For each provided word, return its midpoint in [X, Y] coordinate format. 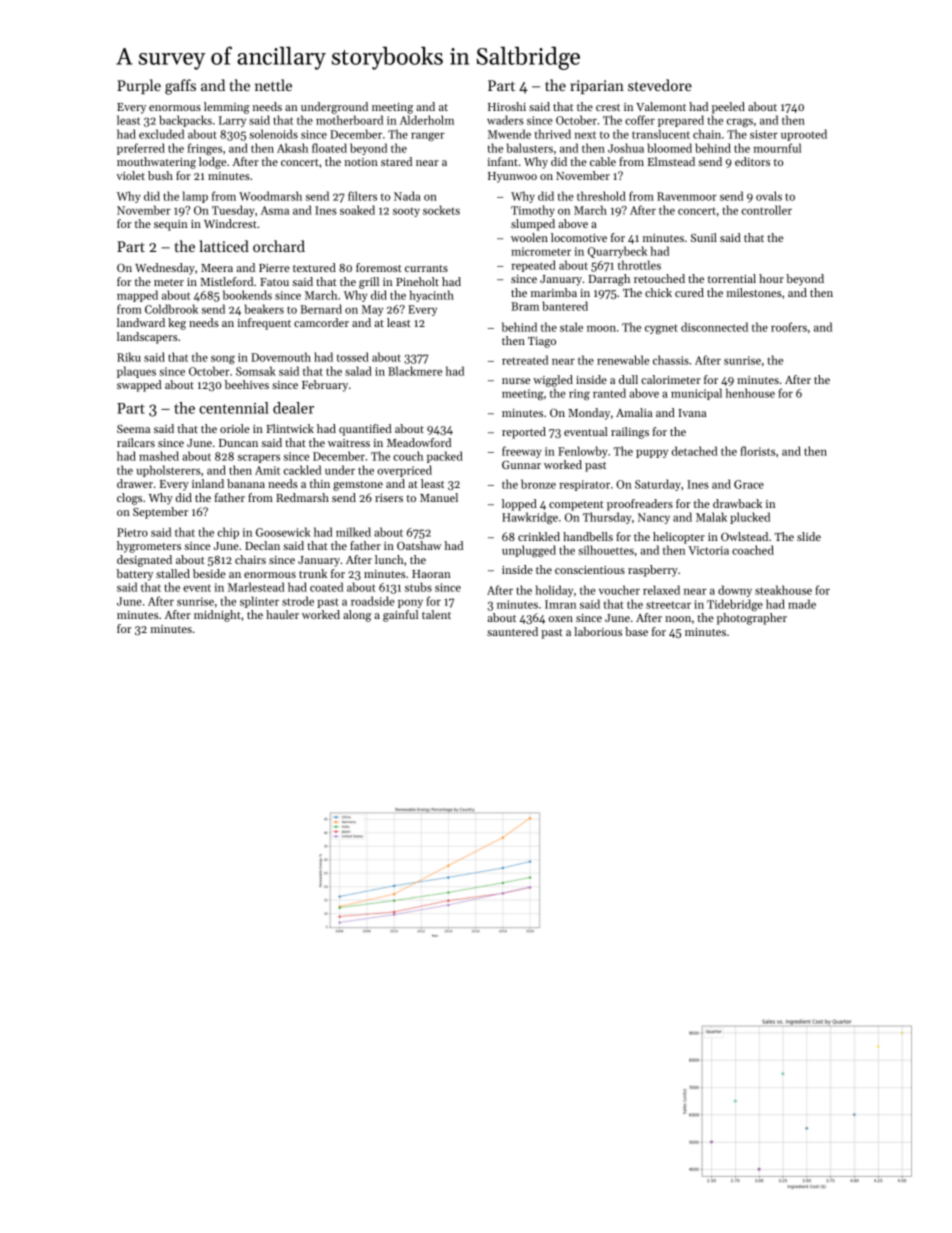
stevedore [660, 85]
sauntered [512, 631]
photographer [752, 619]
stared [396, 161]
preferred [141, 149]
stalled [173, 573]
